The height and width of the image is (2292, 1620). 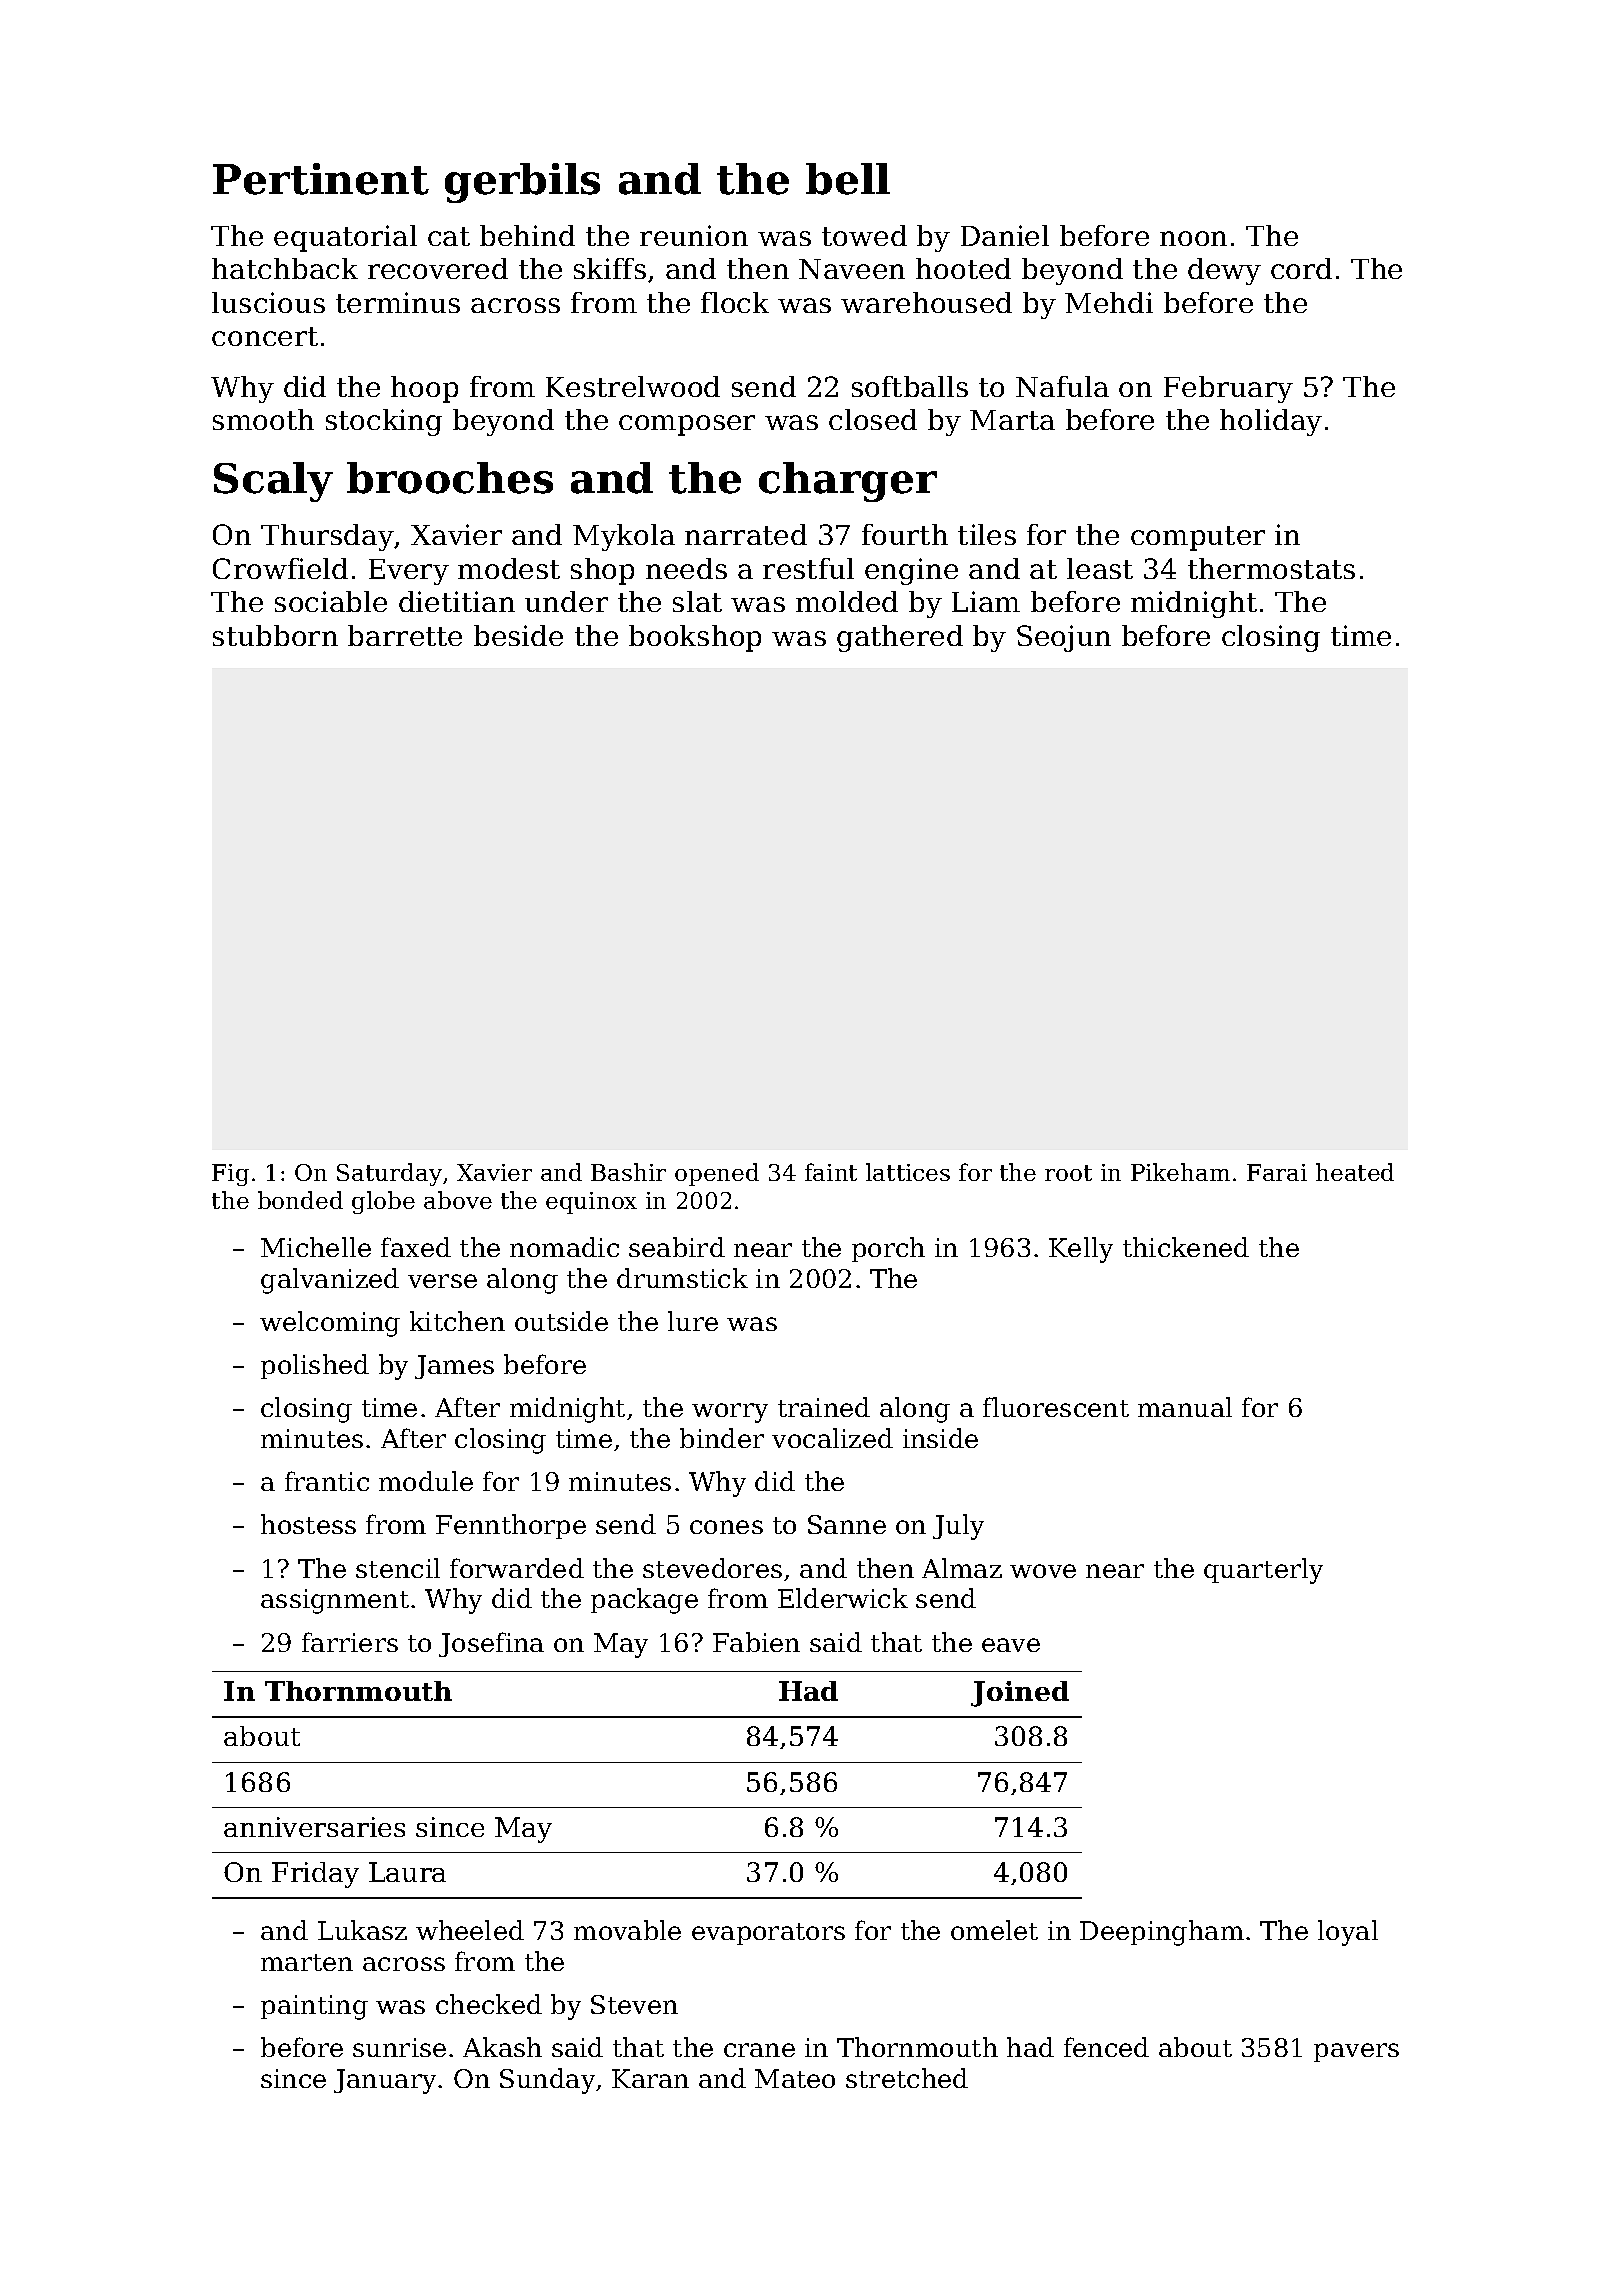 What do you see at coordinates (335, 1601) in the image?
I see `assignment` at bounding box center [335, 1601].
